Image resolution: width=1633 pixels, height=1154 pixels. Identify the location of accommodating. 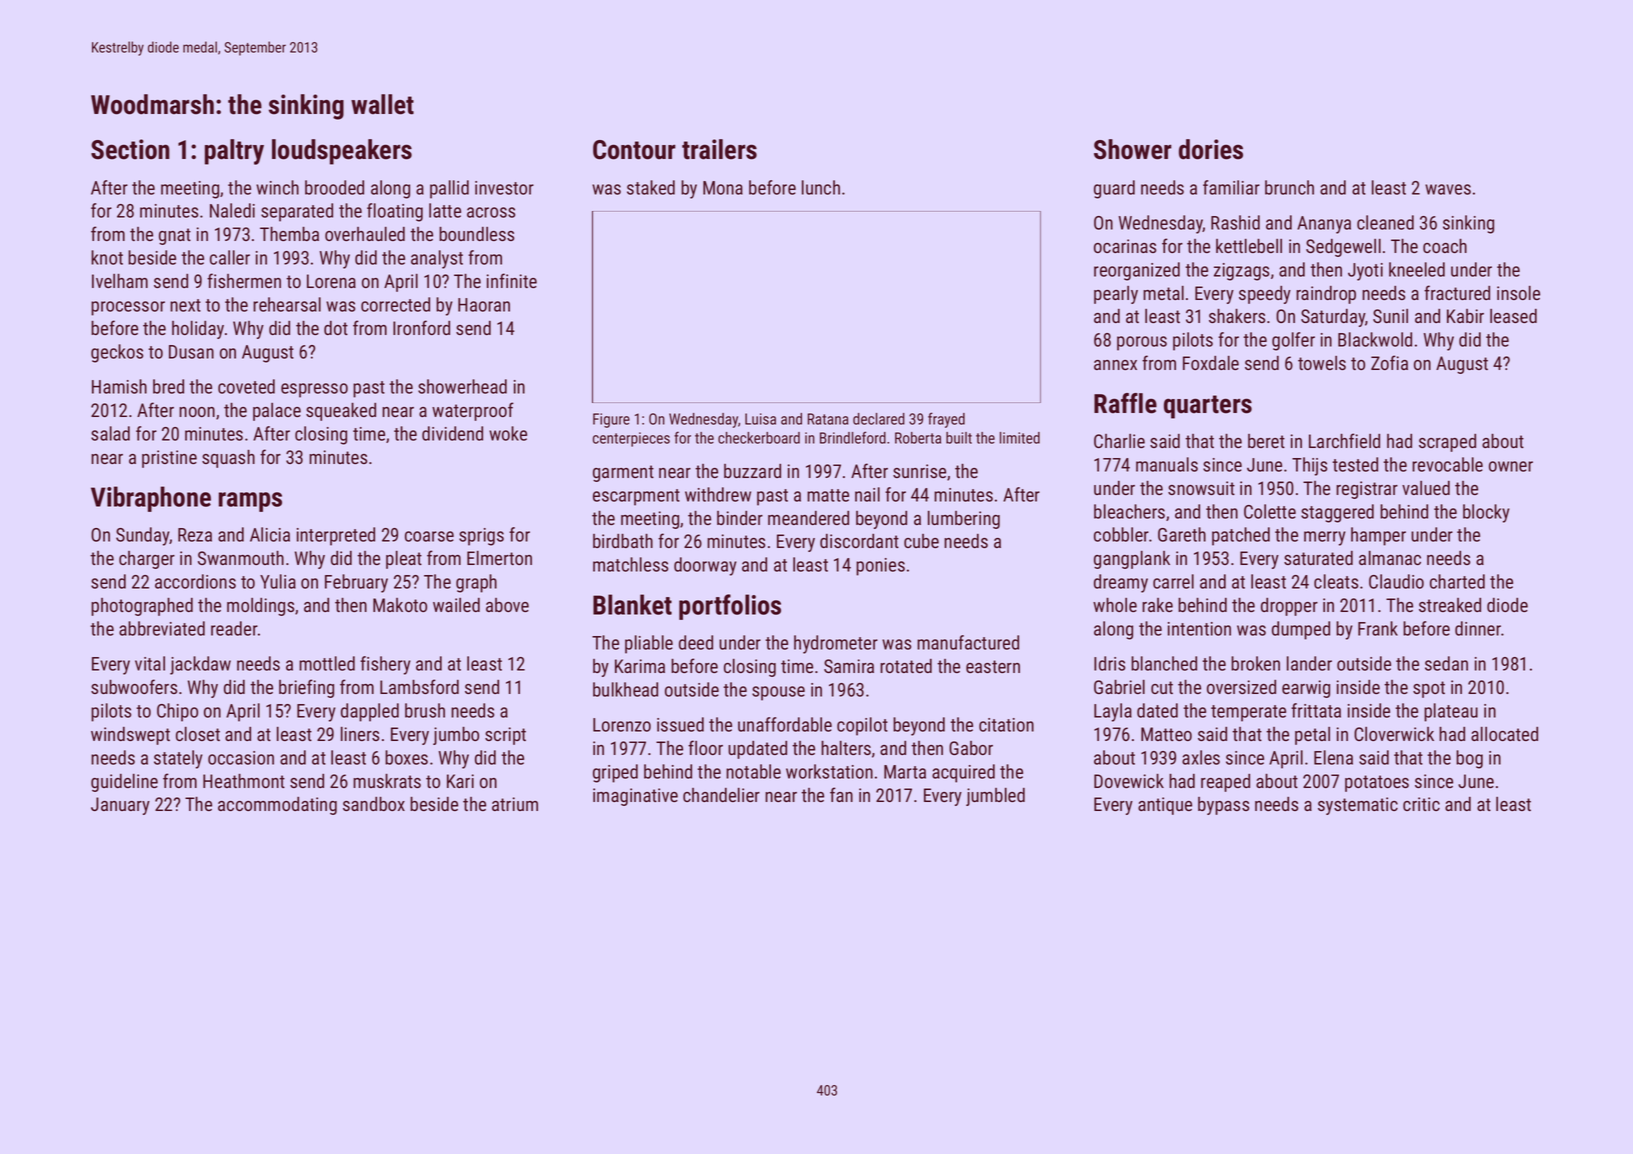
(277, 806).
